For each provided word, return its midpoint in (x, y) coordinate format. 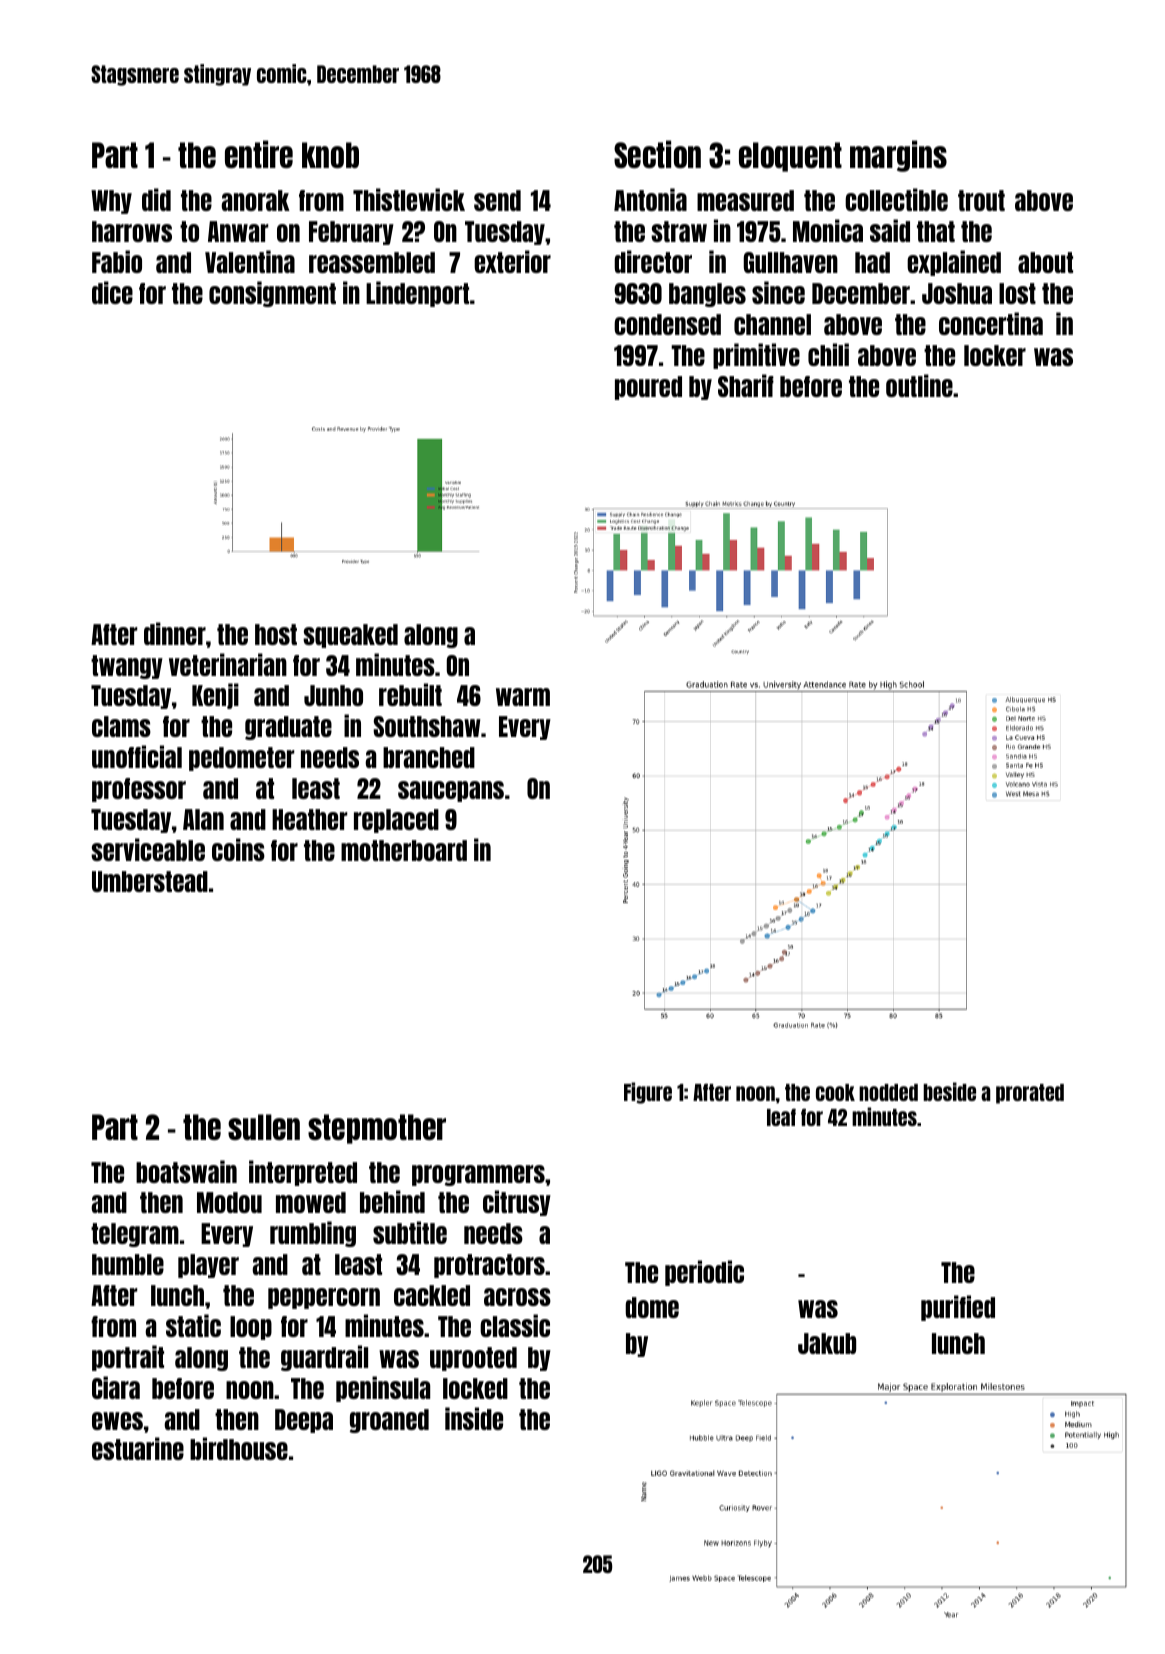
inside (474, 1418)
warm (523, 697)
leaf (781, 1117)
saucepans (451, 791)
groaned (389, 1421)
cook (835, 1092)
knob (330, 155)
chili (828, 354)
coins (238, 849)
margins (898, 156)
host (276, 634)
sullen (264, 1127)
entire (259, 154)
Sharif (746, 385)
